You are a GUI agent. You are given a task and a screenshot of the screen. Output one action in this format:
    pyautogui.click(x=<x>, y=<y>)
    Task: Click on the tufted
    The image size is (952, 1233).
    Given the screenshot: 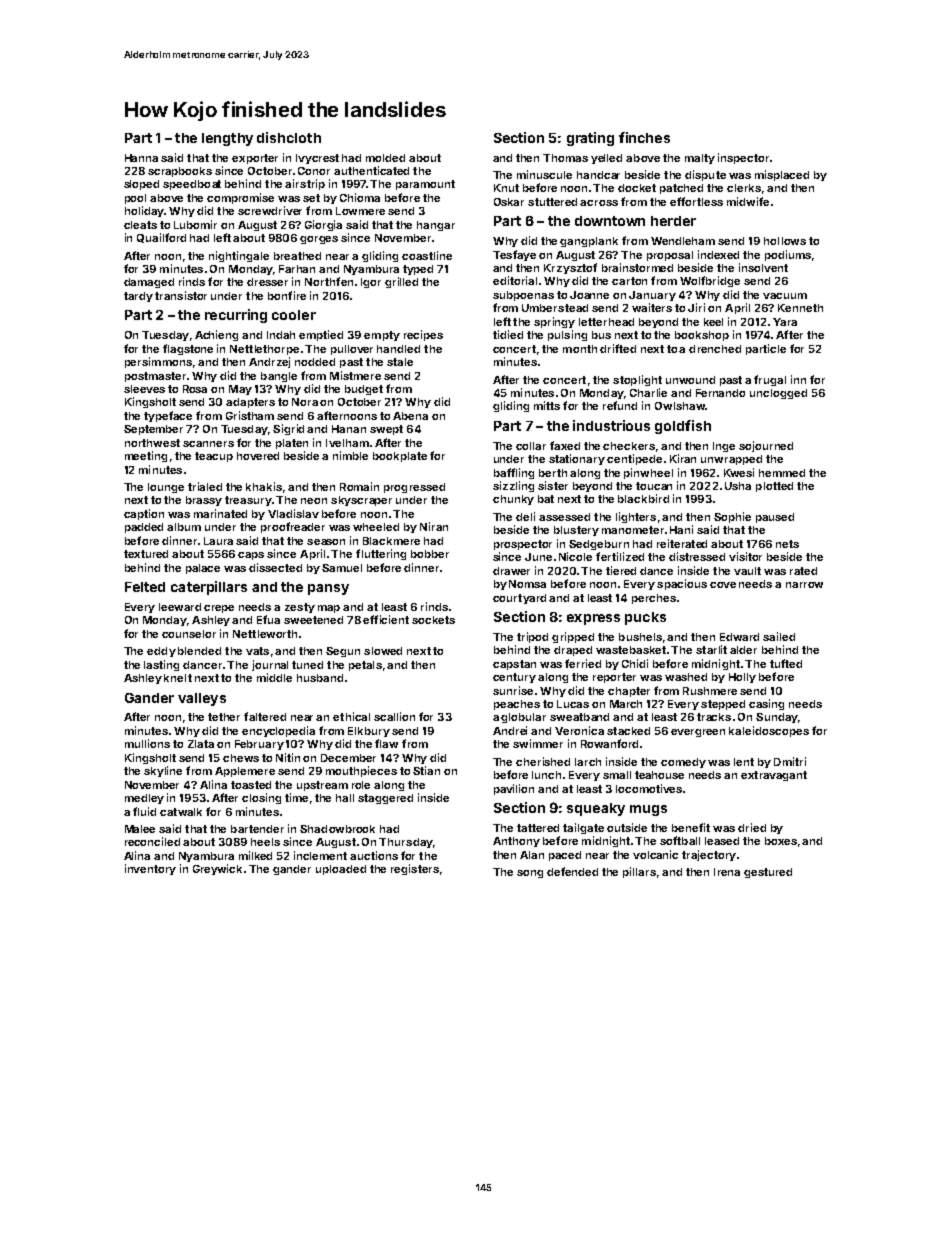 What is the action you would take?
    pyautogui.click(x=786, y=663)
